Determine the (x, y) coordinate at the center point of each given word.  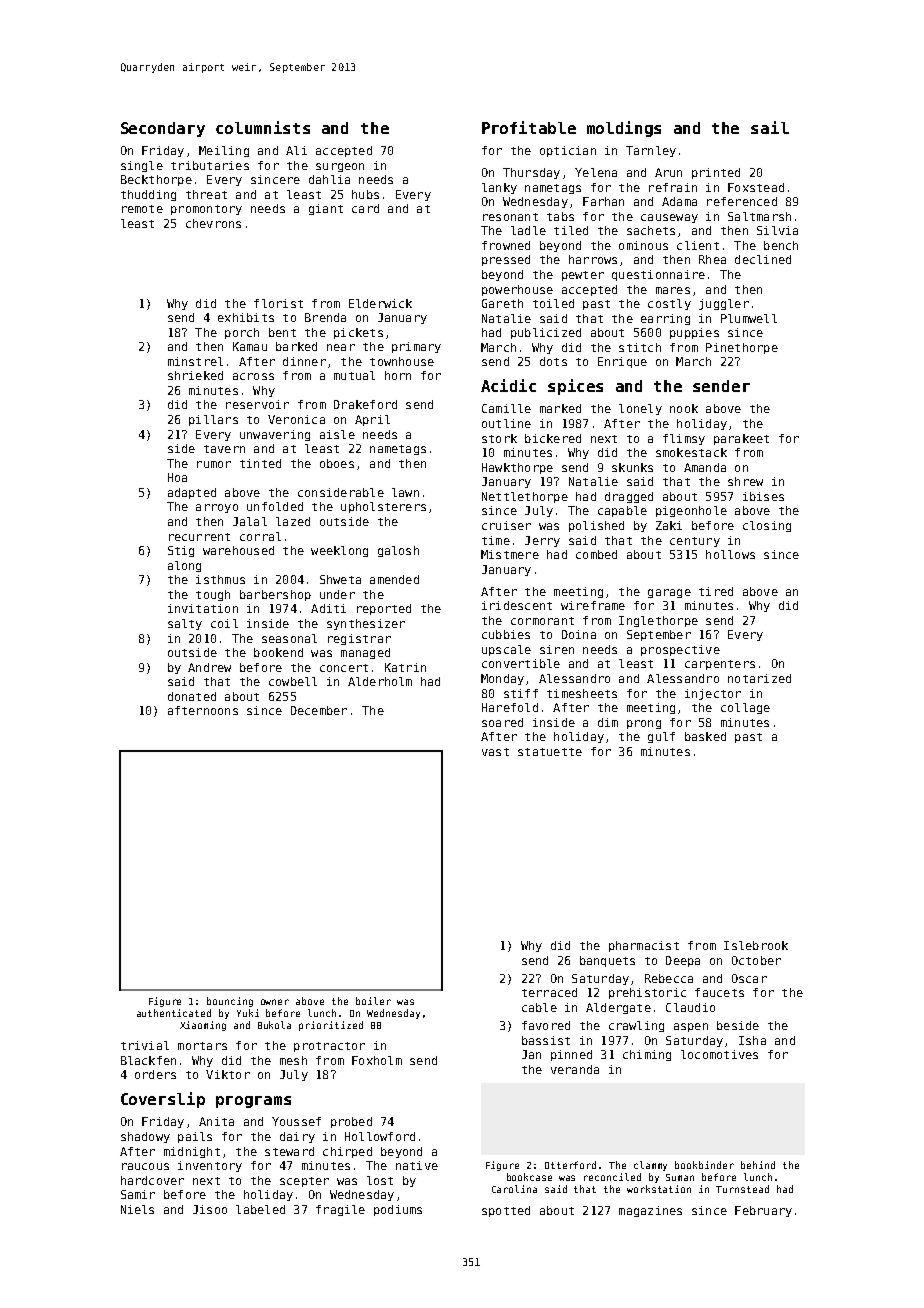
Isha (752, 1040)
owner (275, 1002)
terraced (549, 992)
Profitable (529, 127)
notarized (759, 678)
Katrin (405, 667)
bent (282, 332)
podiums (398, 1210)
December (319, 710)
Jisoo (210, 1209)
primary (416, 347)
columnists (263, 127)
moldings (624, 129)
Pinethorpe (742, 348)
